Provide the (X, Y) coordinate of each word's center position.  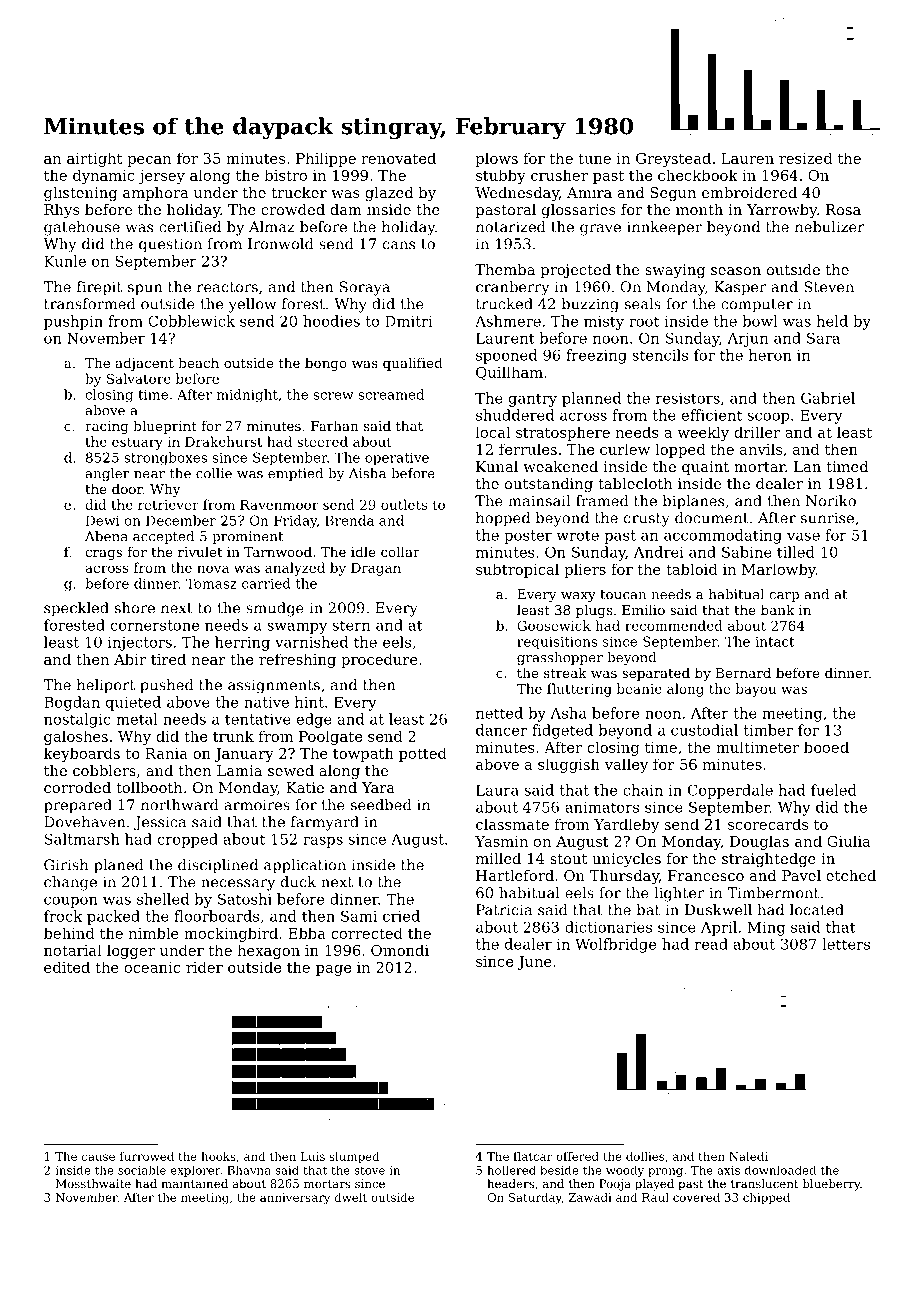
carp (784, 597)
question (170, 245)
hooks (218, 1156)
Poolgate (330, 737)
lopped (680, 450)
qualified (412, 364)
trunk (233, 736)
